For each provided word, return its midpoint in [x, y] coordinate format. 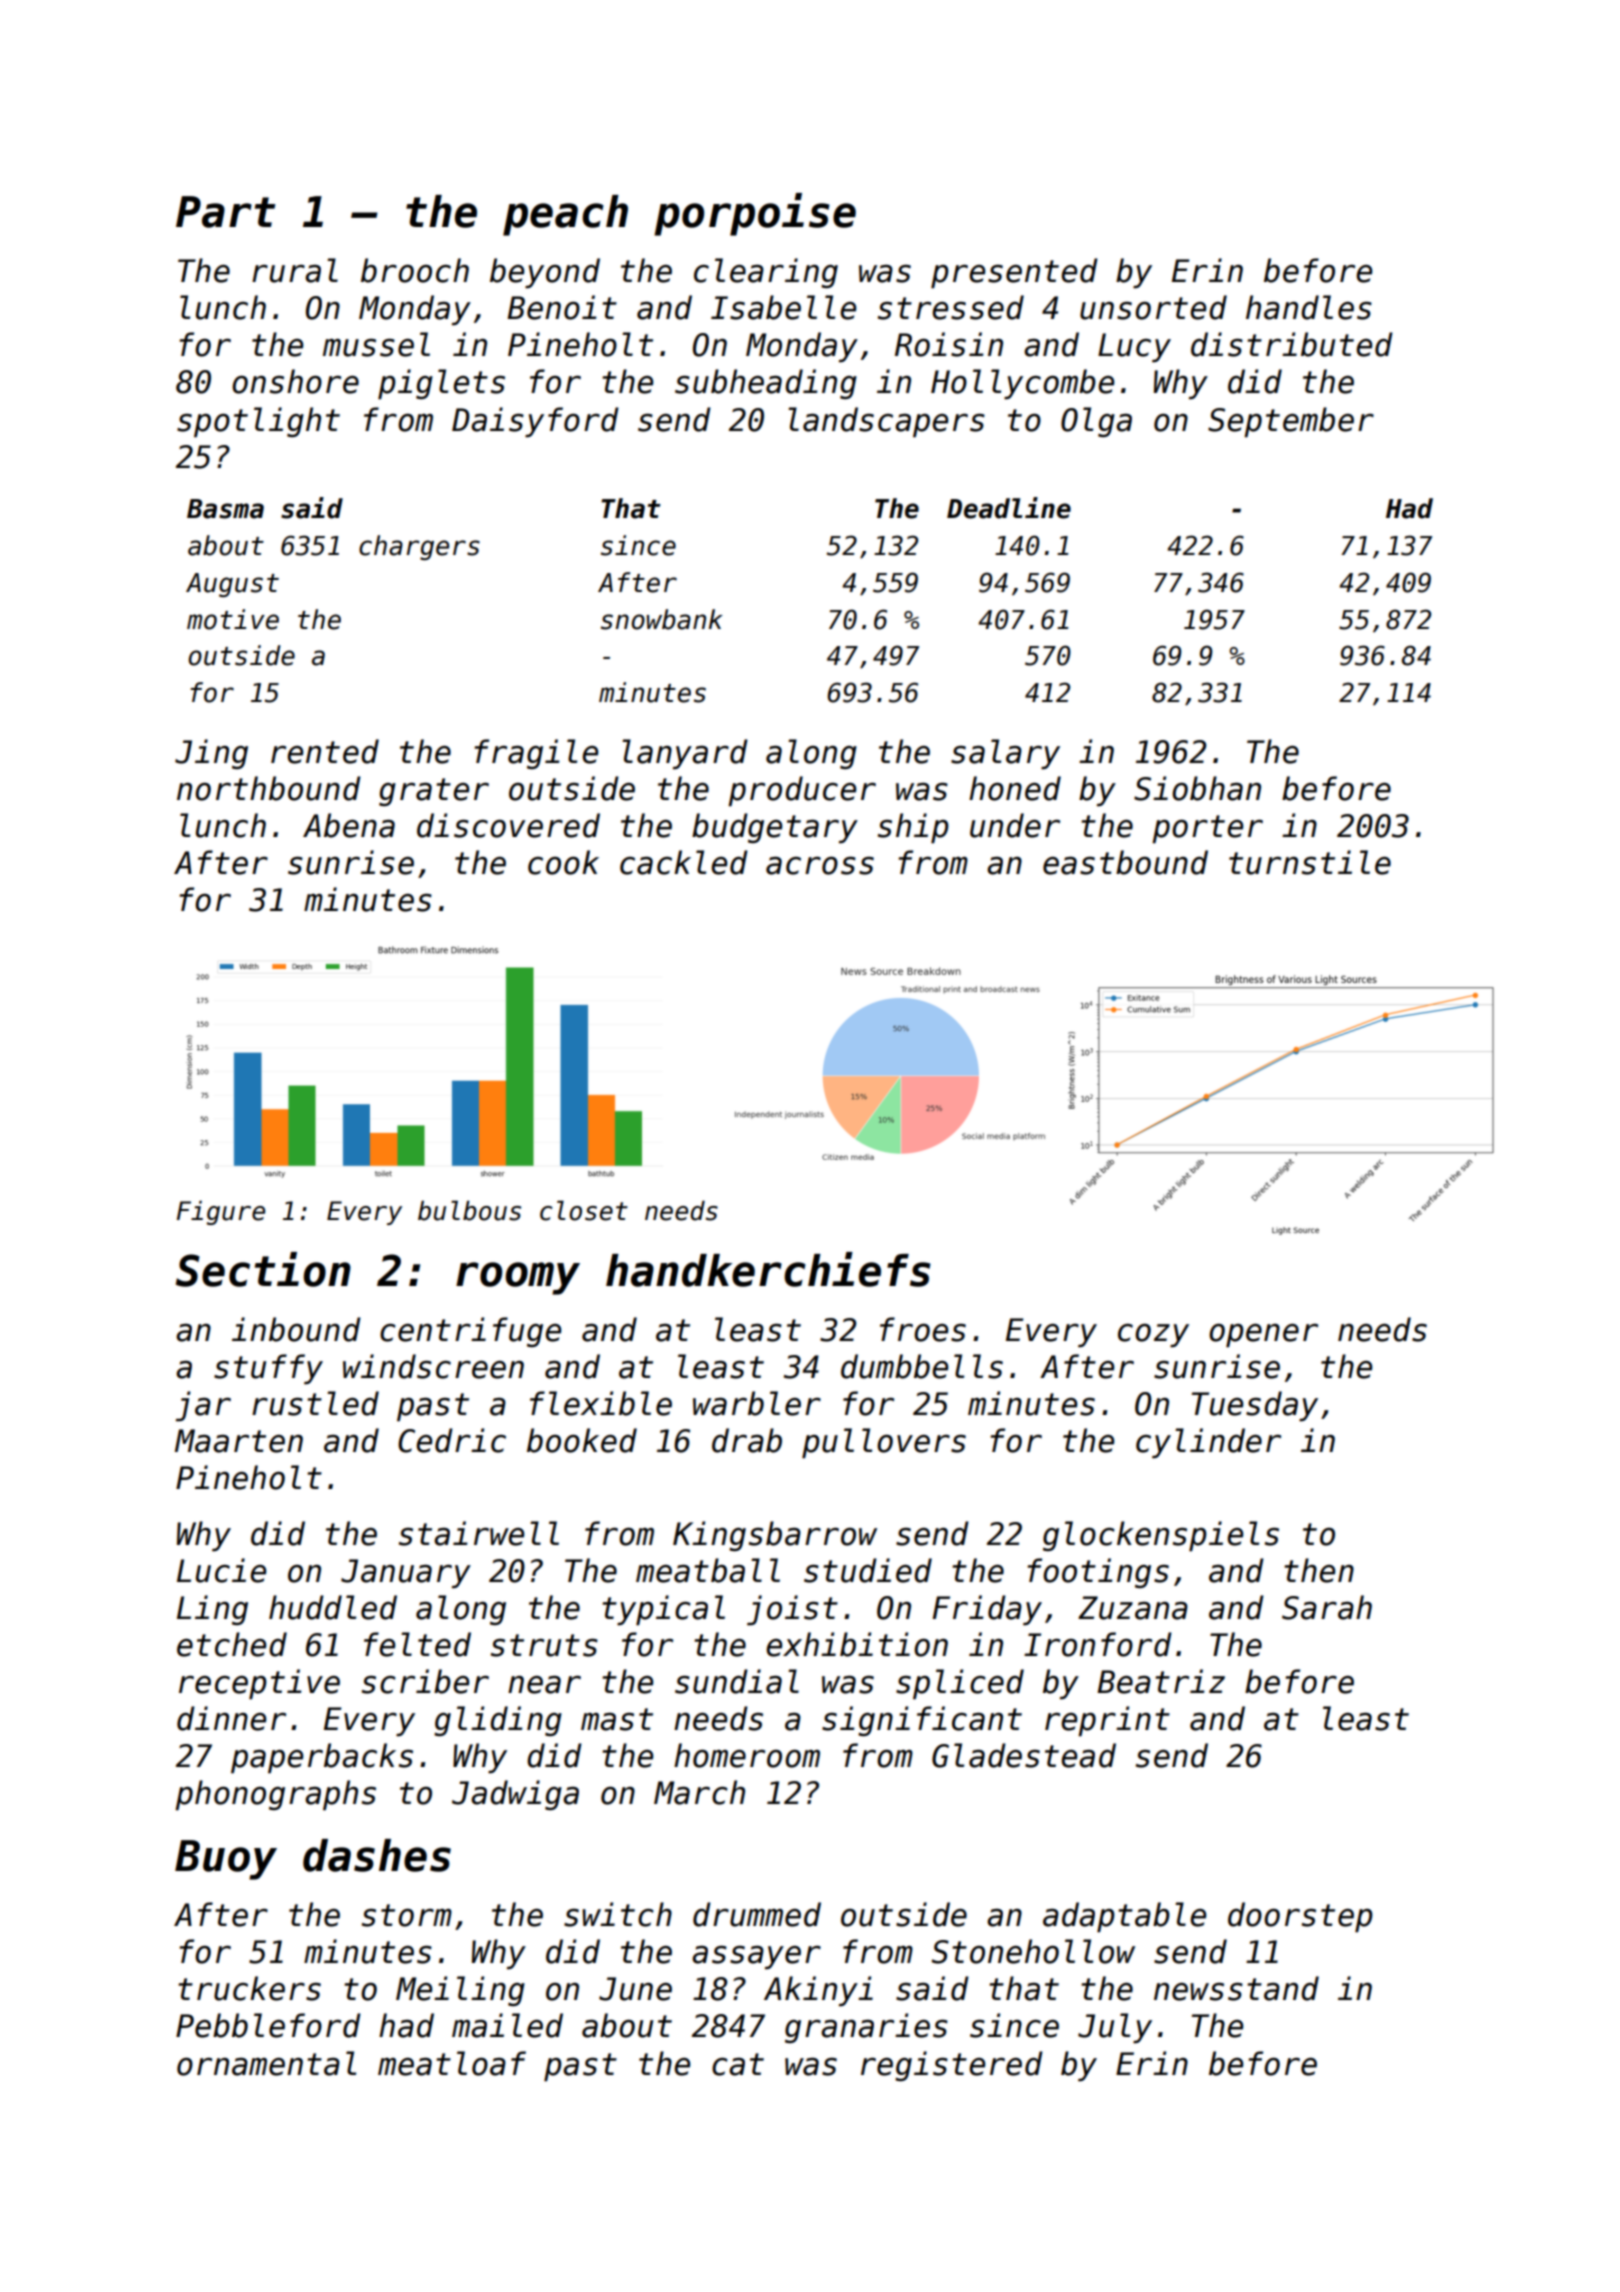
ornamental [266, 2063]
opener [1263, 1336]
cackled [684, 862]
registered [952, 2066]
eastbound [1125, 862]
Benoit [562, 307]
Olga [1096, 422]
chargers [419, 547]
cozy [1153, 1335]
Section [263, 1269]
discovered [508, 825]
